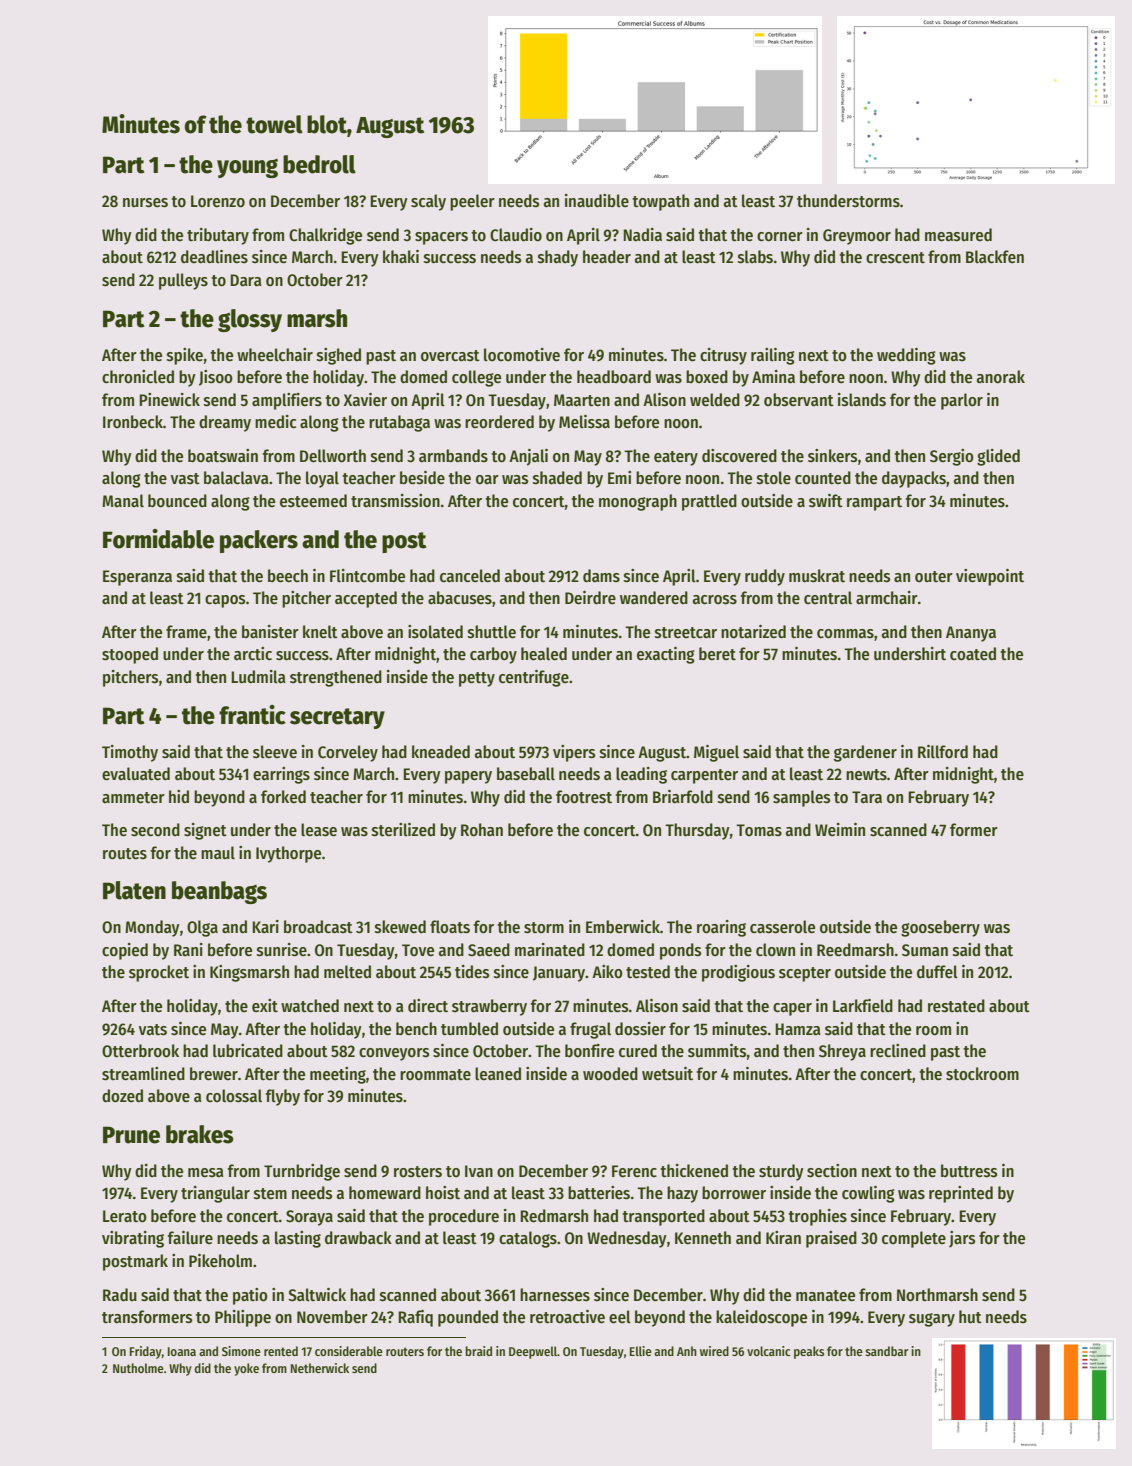  I want to click on Rohan, so click(482, 830).
